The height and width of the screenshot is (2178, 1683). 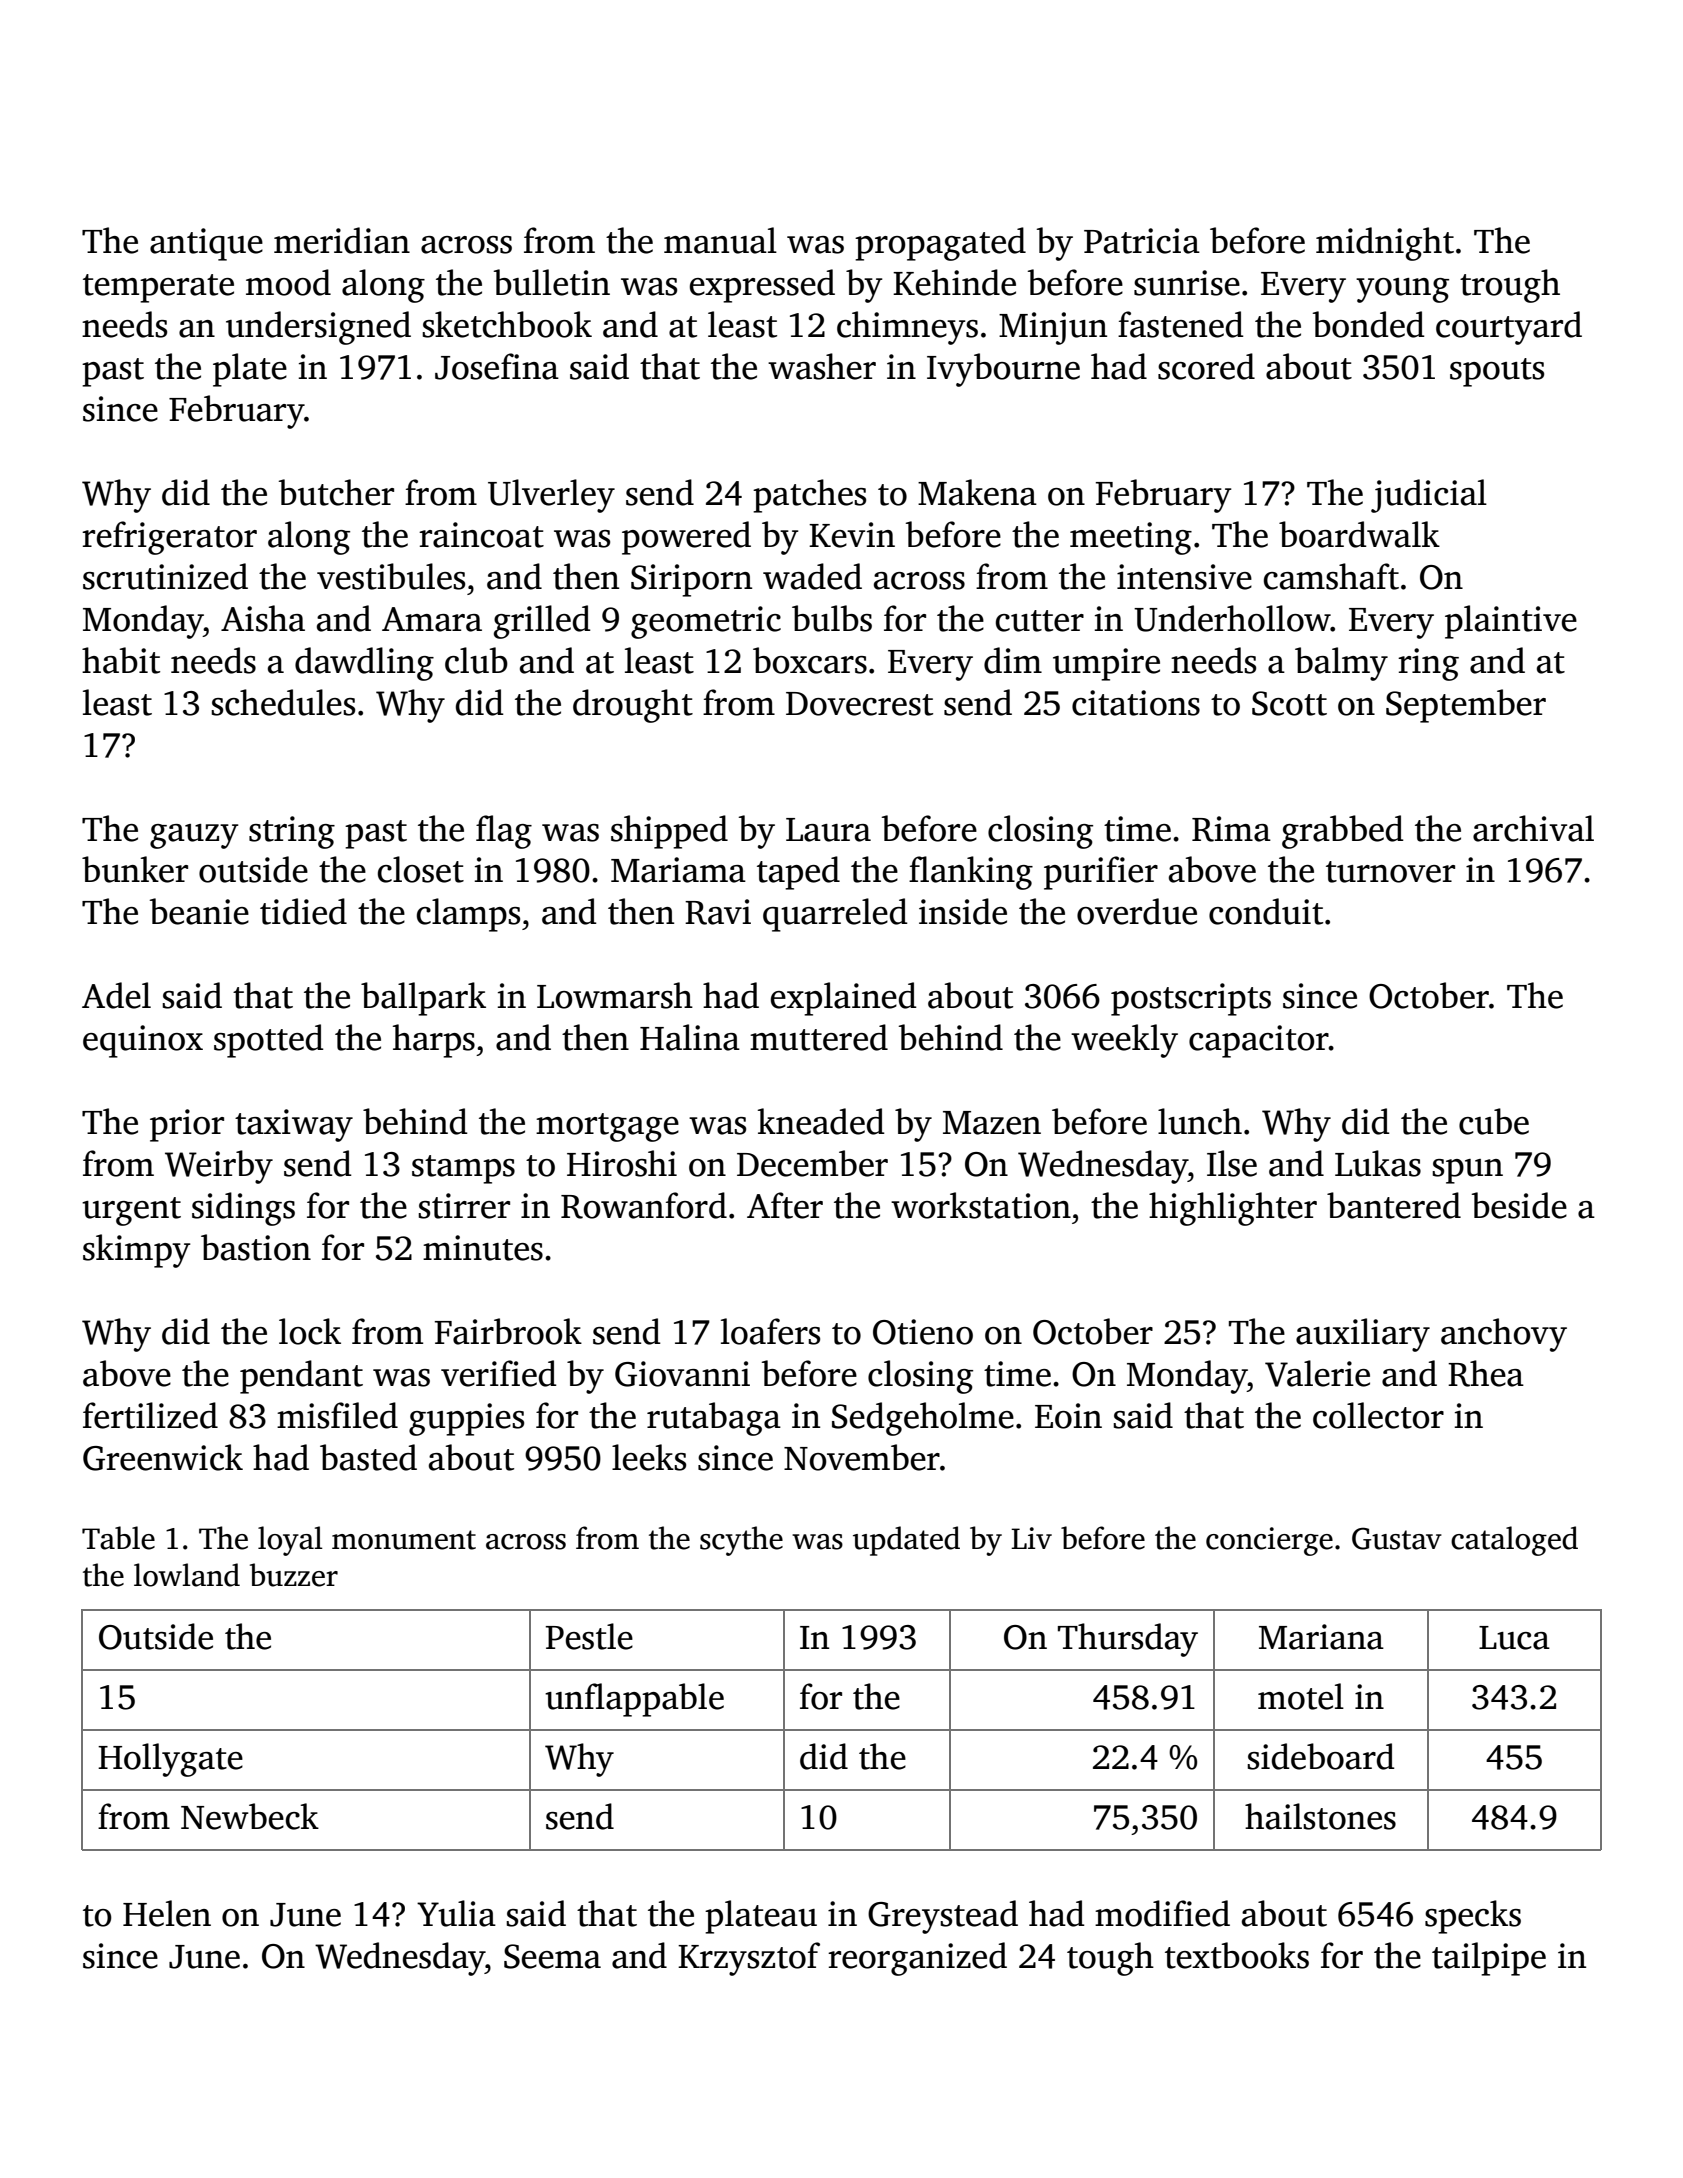 What do you see at coordinates (170, 1760) in the screenshot?
I see `Hollygate` at bounding box center [170, 1760].
